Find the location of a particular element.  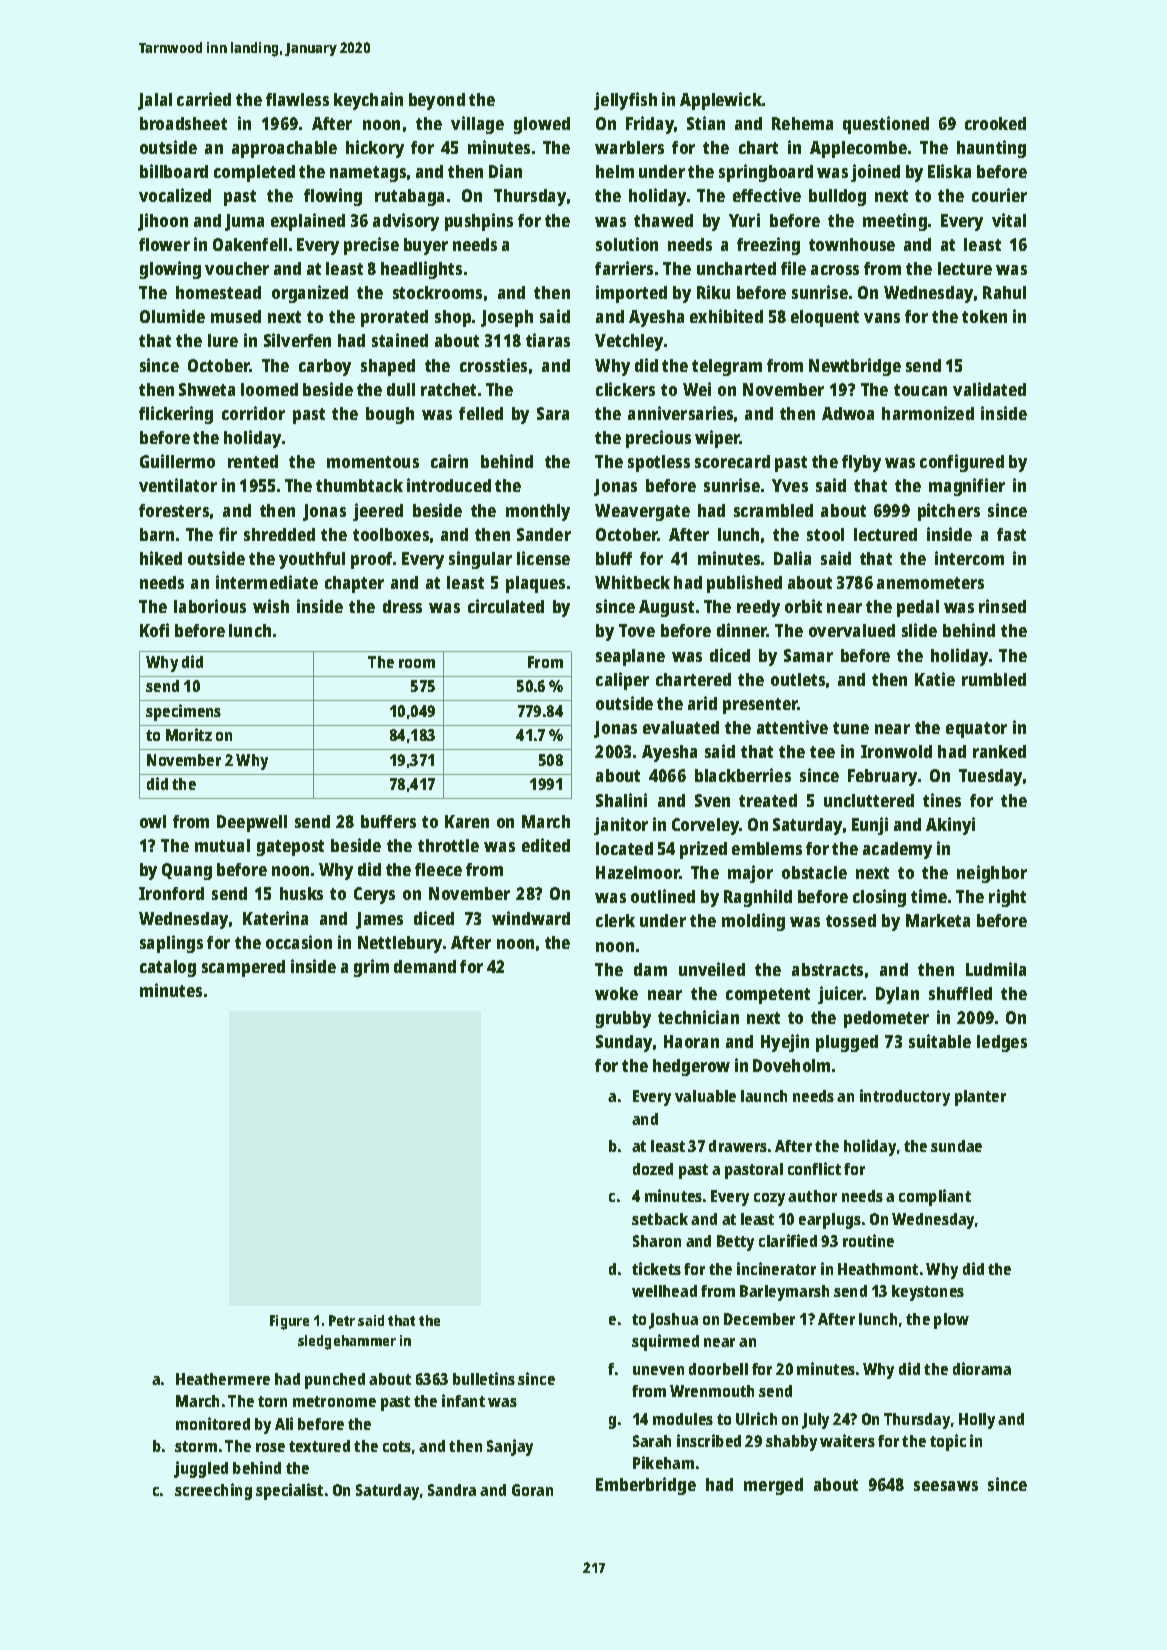

Applewick is located at coordinates (721, 101).
